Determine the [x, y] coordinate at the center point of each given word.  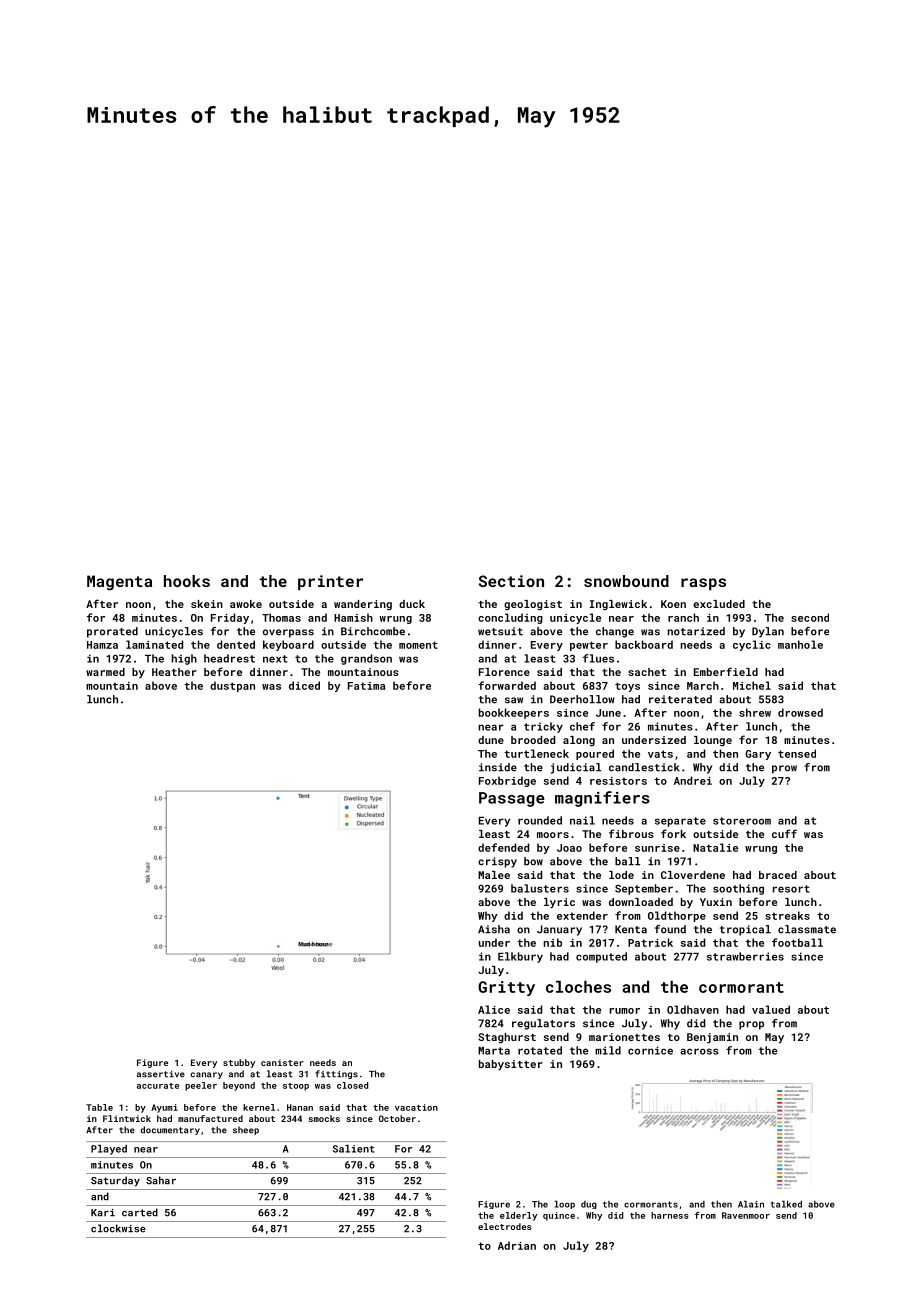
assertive [161, 1074]
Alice [494, 1009]
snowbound [626, 581]
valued [771, 1009]
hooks [187, 581]
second [810, 617]
